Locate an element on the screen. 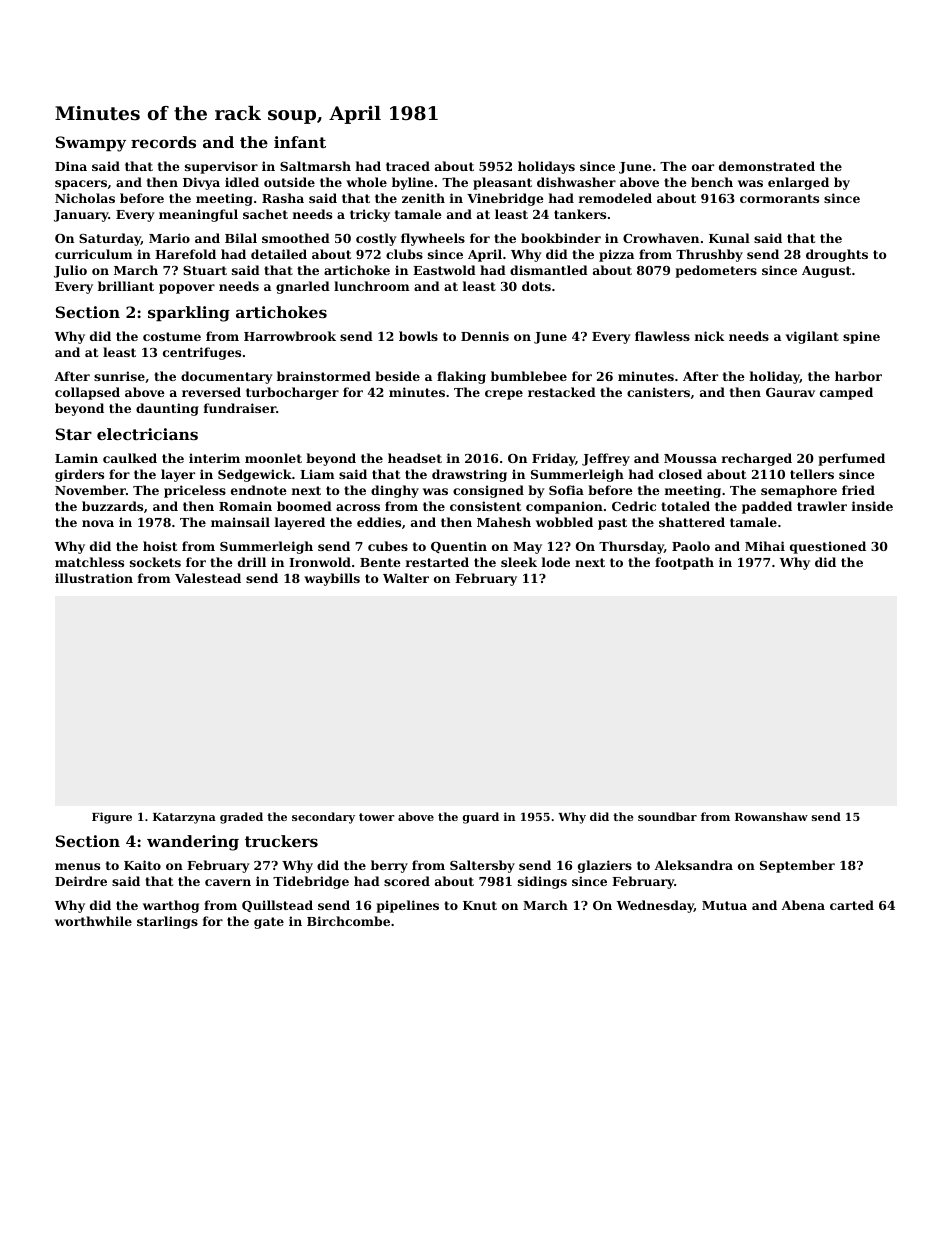 The width and height of the screenshot is (952, 1233). guard is located at coordinates (481, 818).
